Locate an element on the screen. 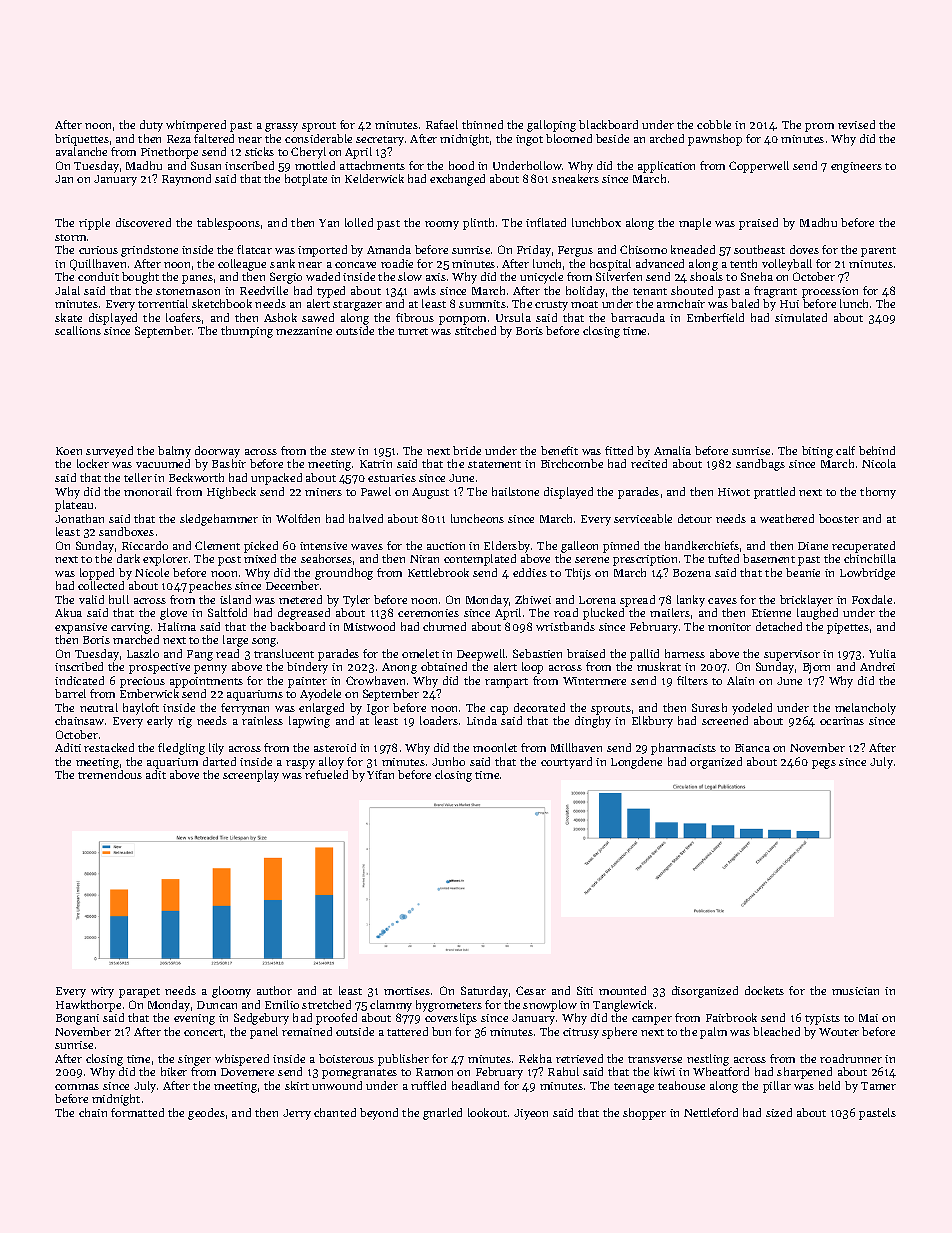 Image resolution: width=952 pixels, height=1233 pixels. Yulia is located at coordinates (882, 653).
